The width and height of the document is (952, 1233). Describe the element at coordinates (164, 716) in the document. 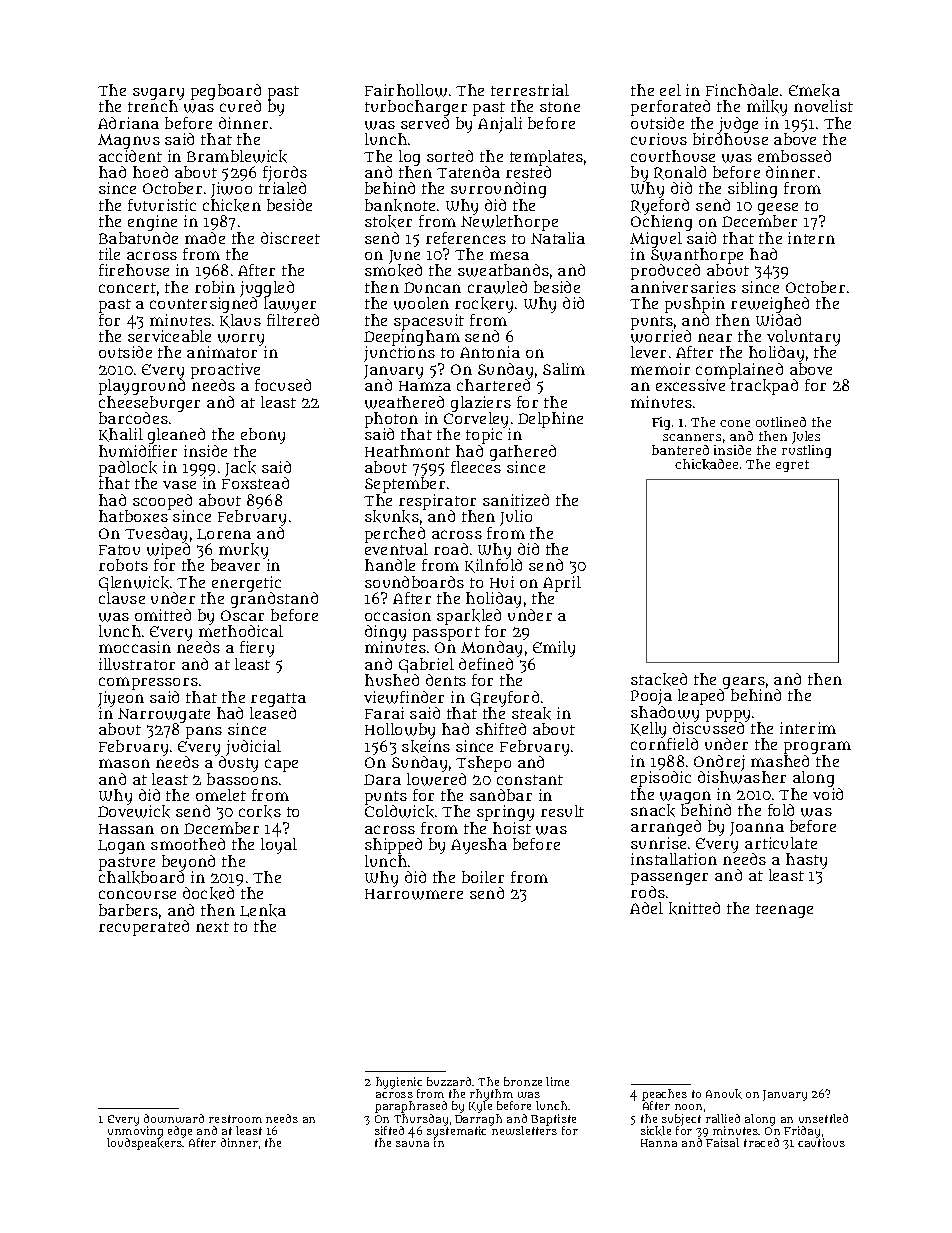

I see `Narrowgate` at that location.
